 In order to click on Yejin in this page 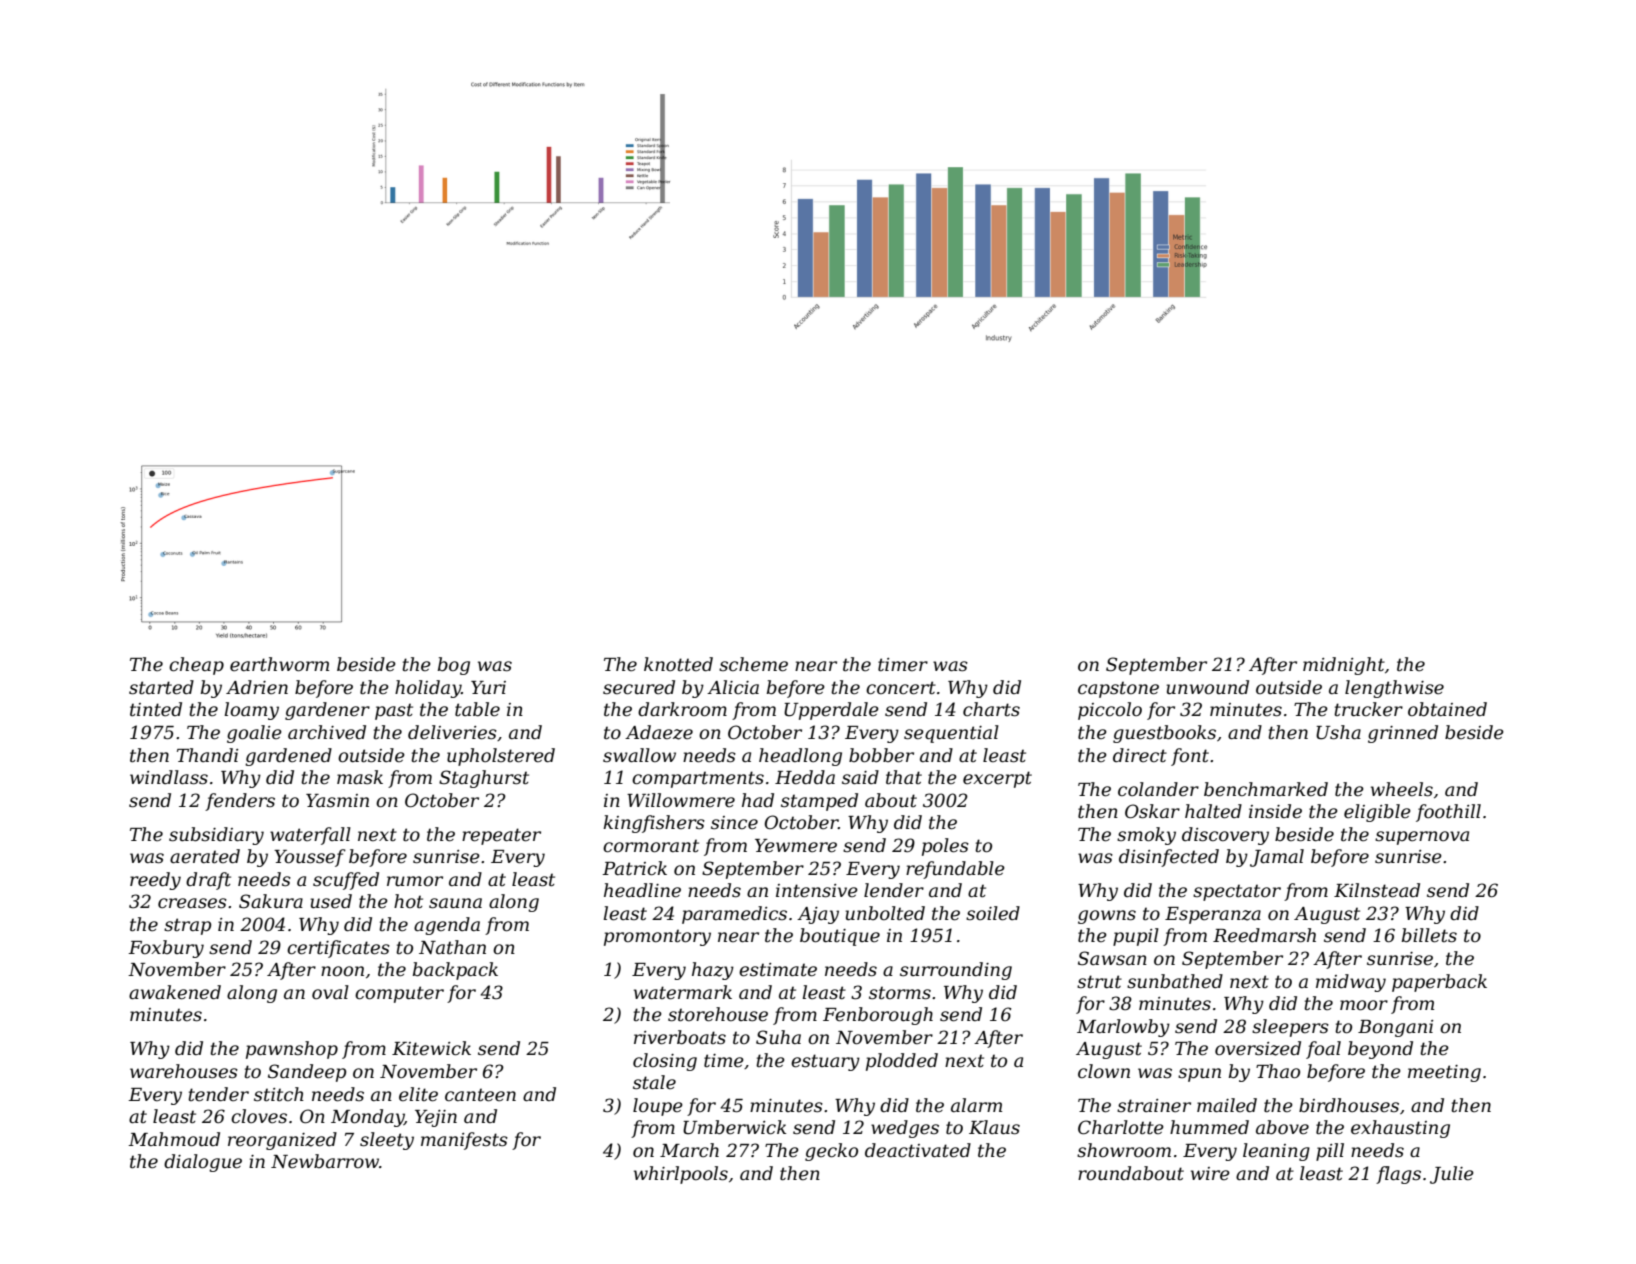, I will do `click(436, 1118)`.
